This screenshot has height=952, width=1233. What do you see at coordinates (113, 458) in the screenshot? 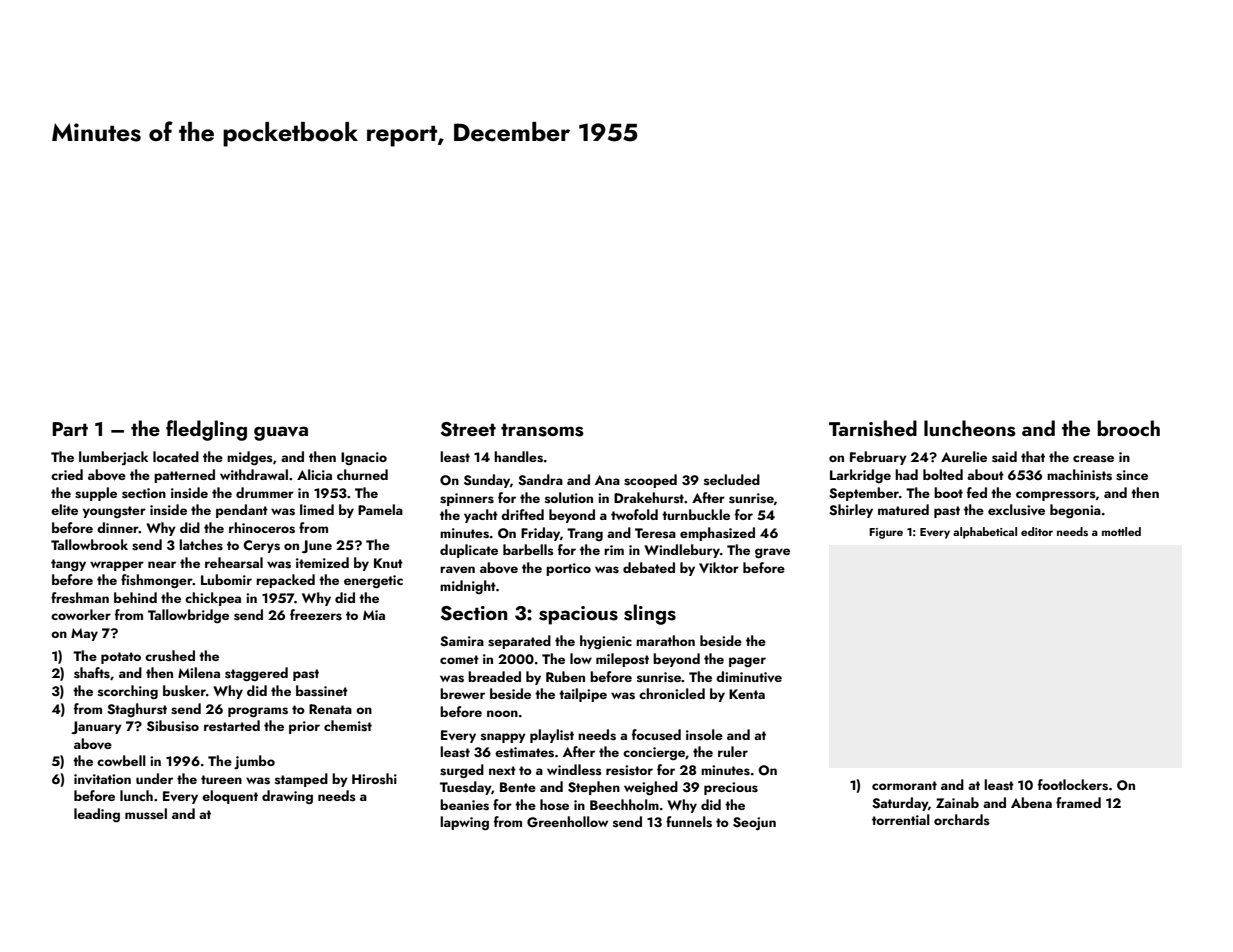
I see `lumberjack` at bounding box center [113, 458].
